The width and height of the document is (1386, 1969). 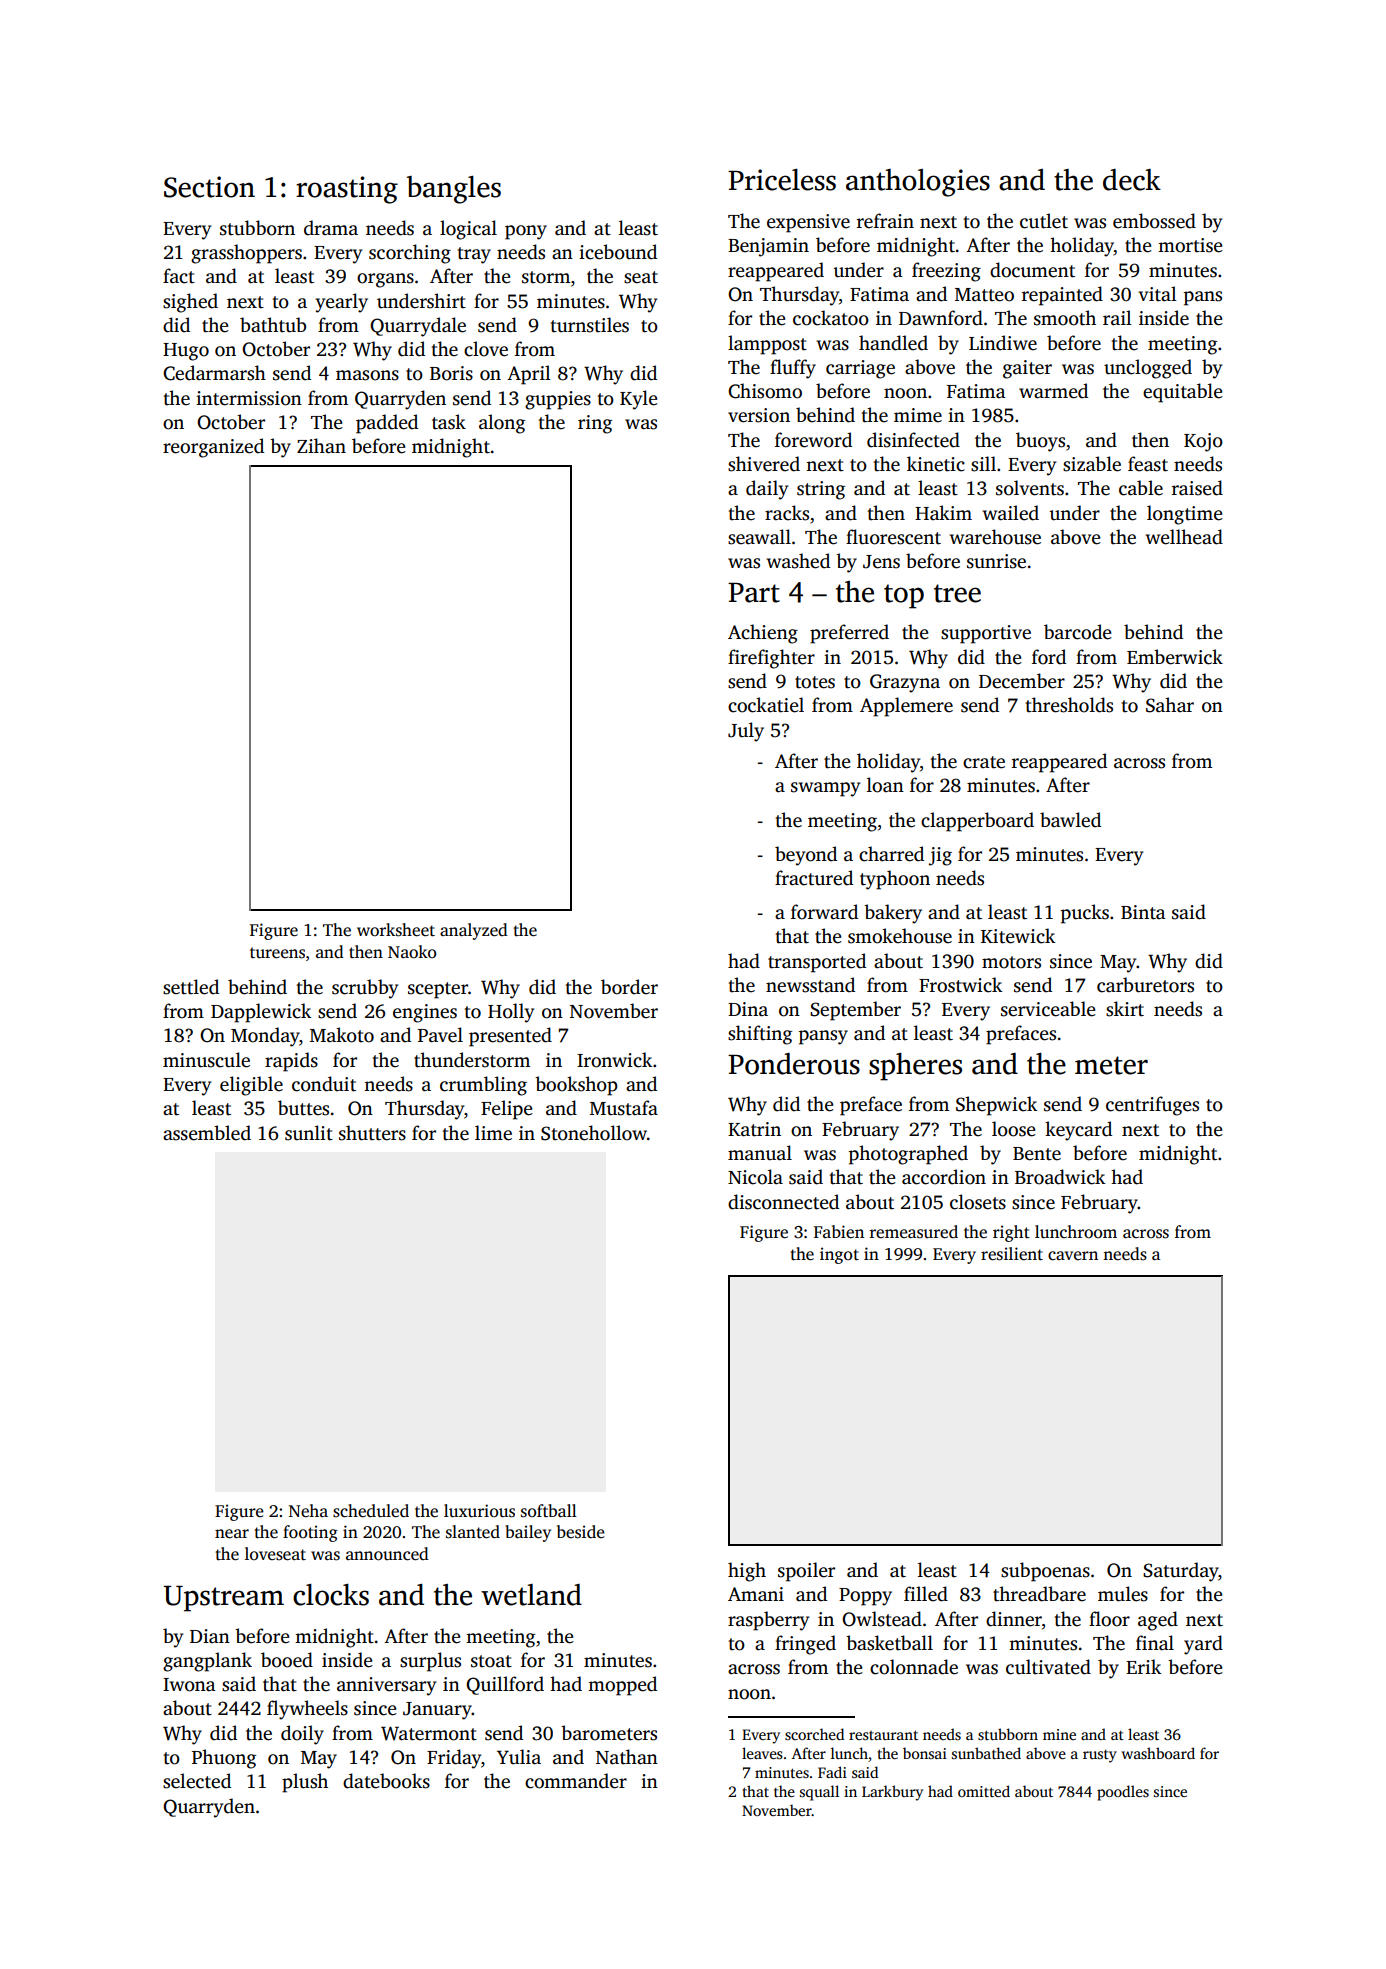 I want to click on surplus, so click(x=430, y=1662).
